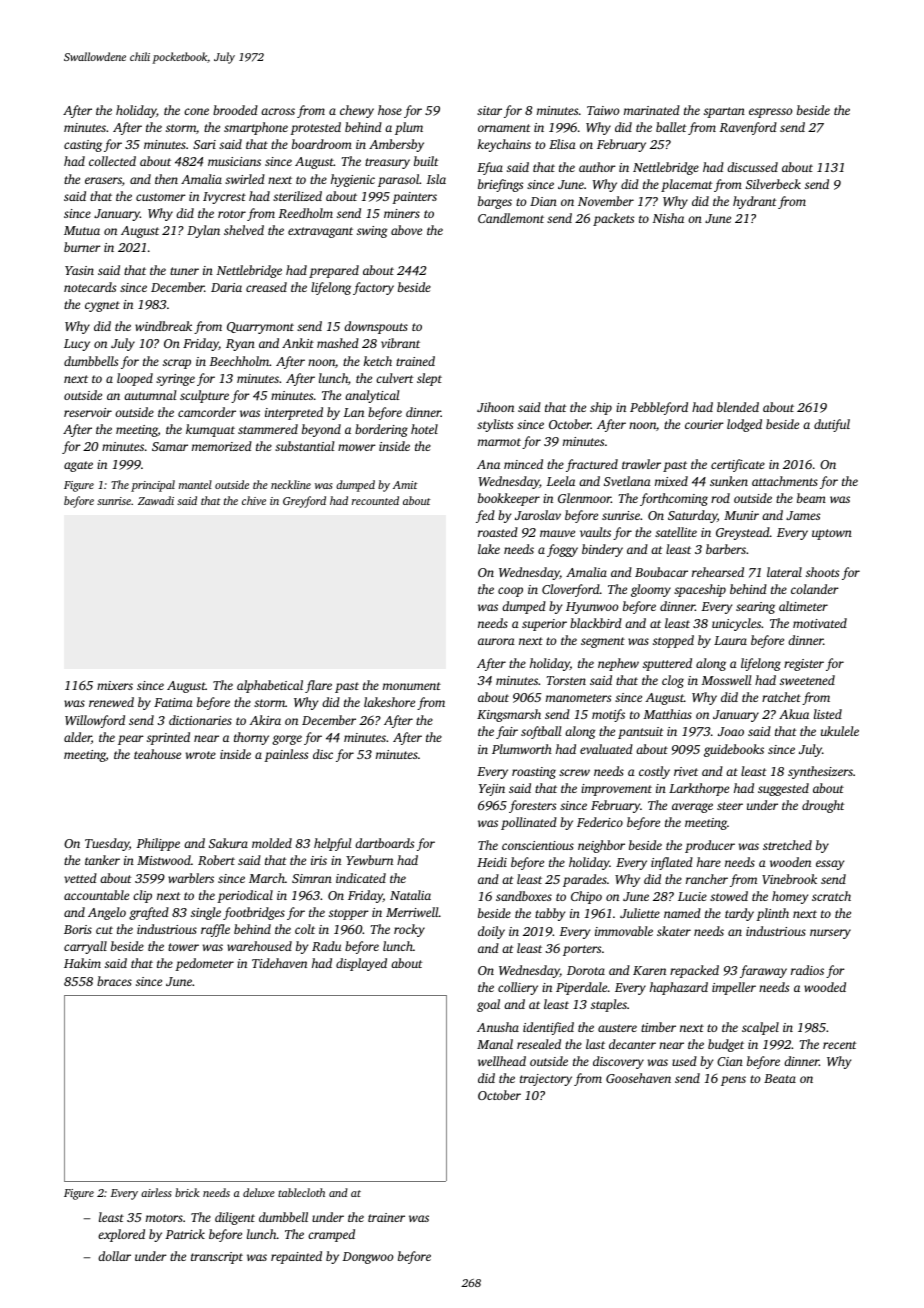 This screenshot has width=924, height=1308. I want to click on airless, so click(156, 1192).
